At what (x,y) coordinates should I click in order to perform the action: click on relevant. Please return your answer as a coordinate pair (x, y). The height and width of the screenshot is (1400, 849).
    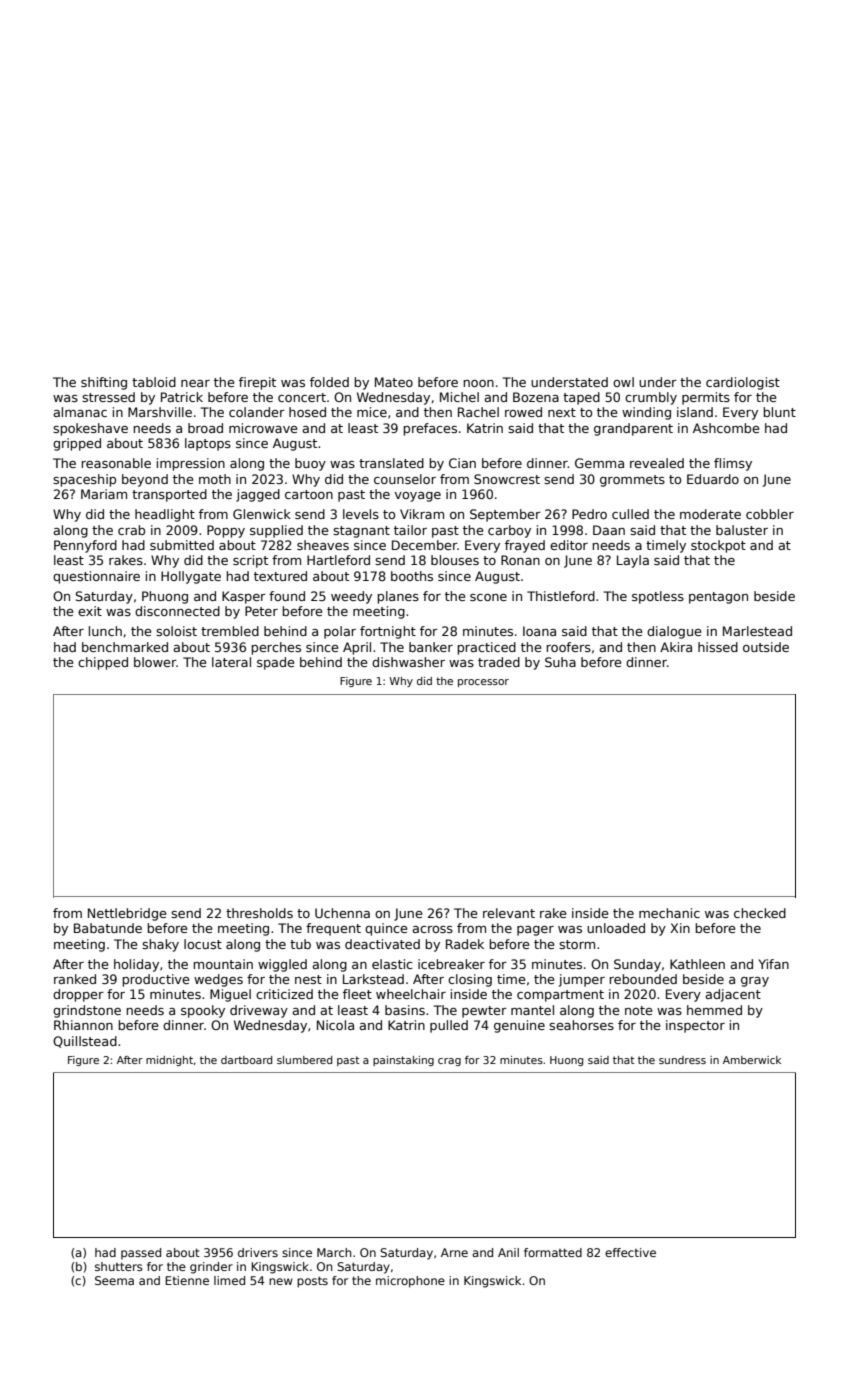
    Looking at the image, I should click on (509, 913).
